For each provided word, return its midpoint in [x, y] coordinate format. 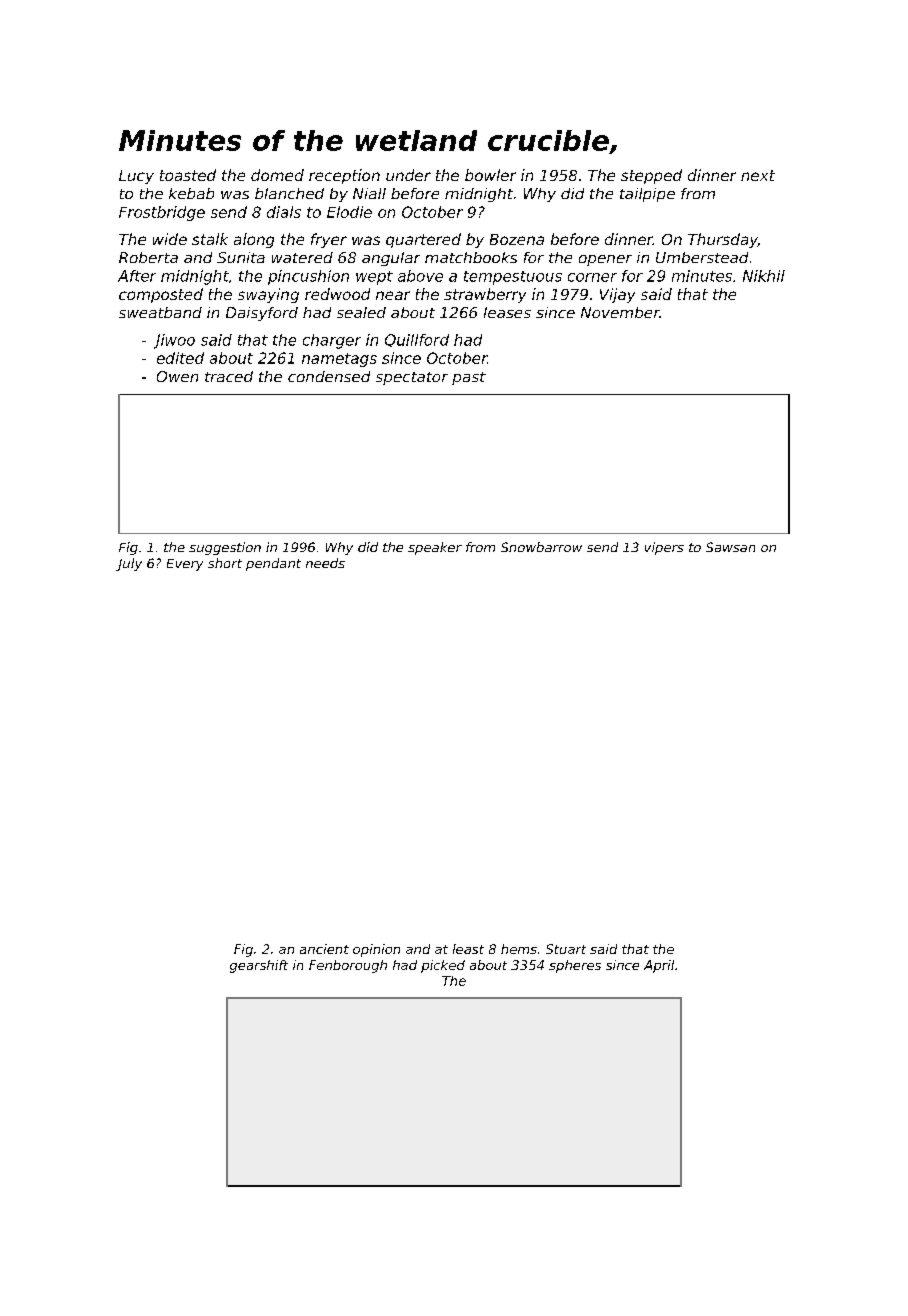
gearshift [259, 966]
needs [325, 563]
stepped [651, 176]
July [129, 564]
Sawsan [730, 547]
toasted [188, 175]
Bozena [517, 239]
